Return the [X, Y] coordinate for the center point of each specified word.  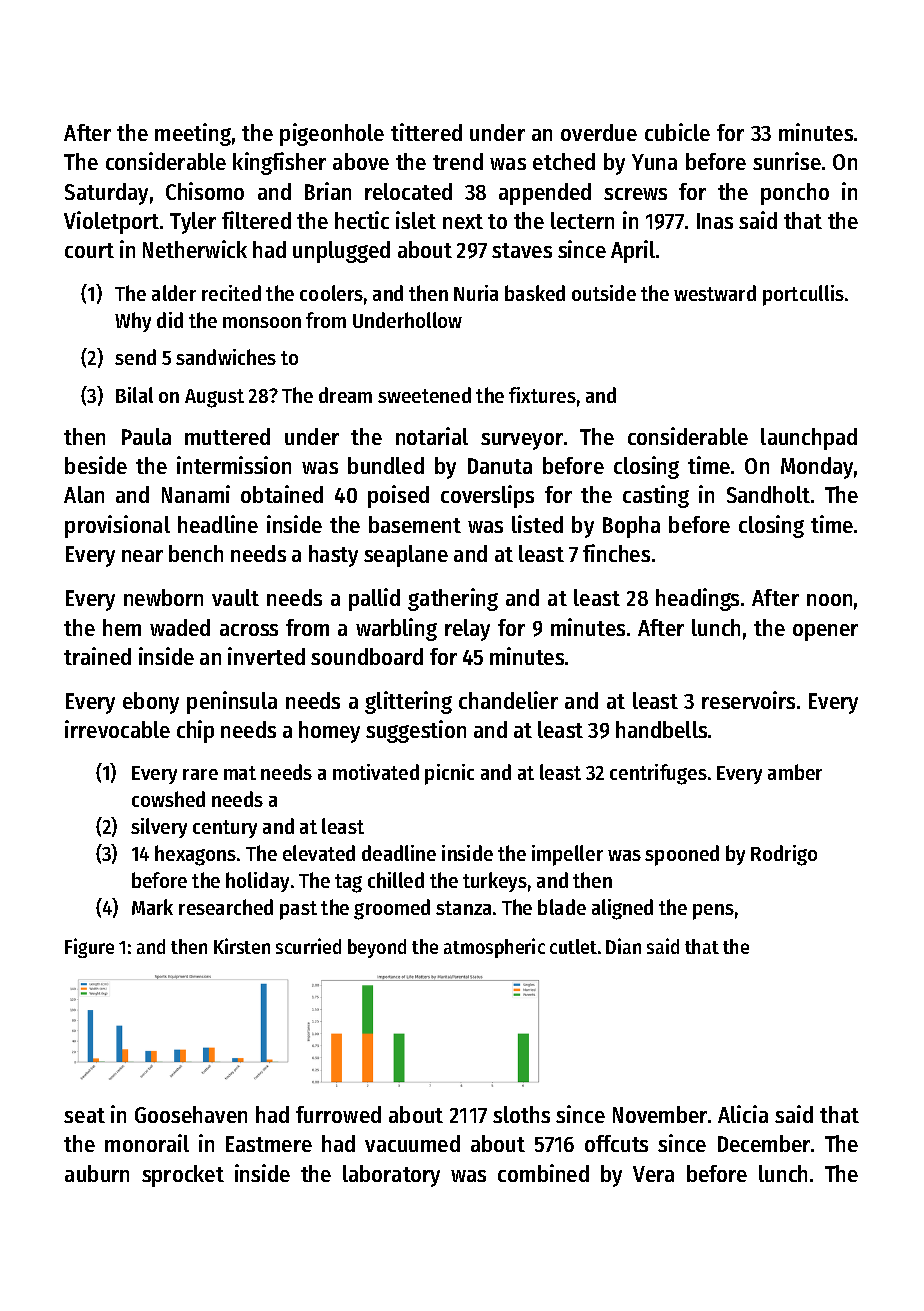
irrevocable [117, 729]
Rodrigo [784, 855]
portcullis [803, 295]
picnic [449, 774]
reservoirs [748, 700]
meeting [193, 134]
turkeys [495, 882]
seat [84, 1115]
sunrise [787, 161]
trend [458, 161]
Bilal [134, 395]
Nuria [476, 293]
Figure [89, 948]
